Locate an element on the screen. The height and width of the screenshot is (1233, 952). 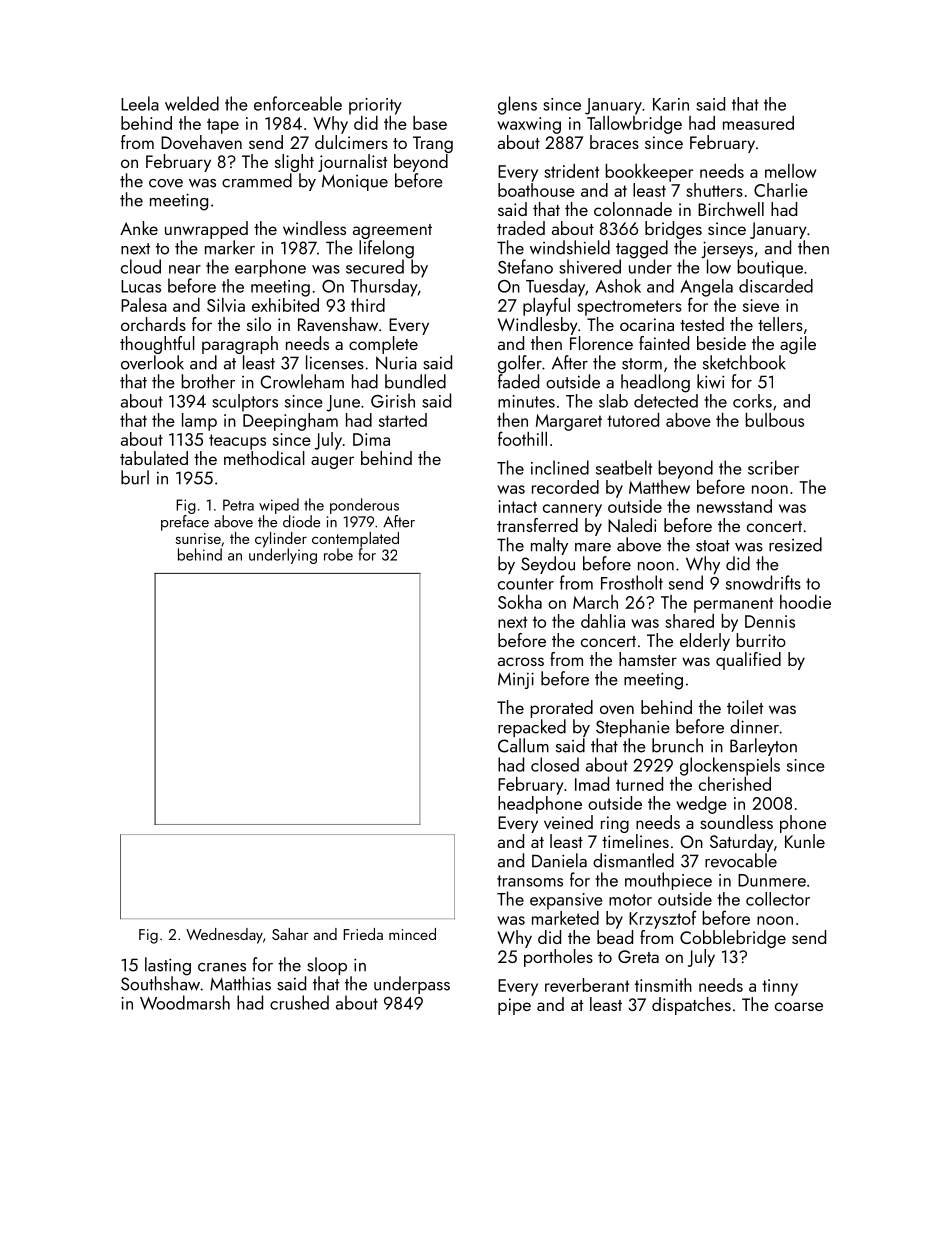
Thursday is located at coordinates (384, 288).
